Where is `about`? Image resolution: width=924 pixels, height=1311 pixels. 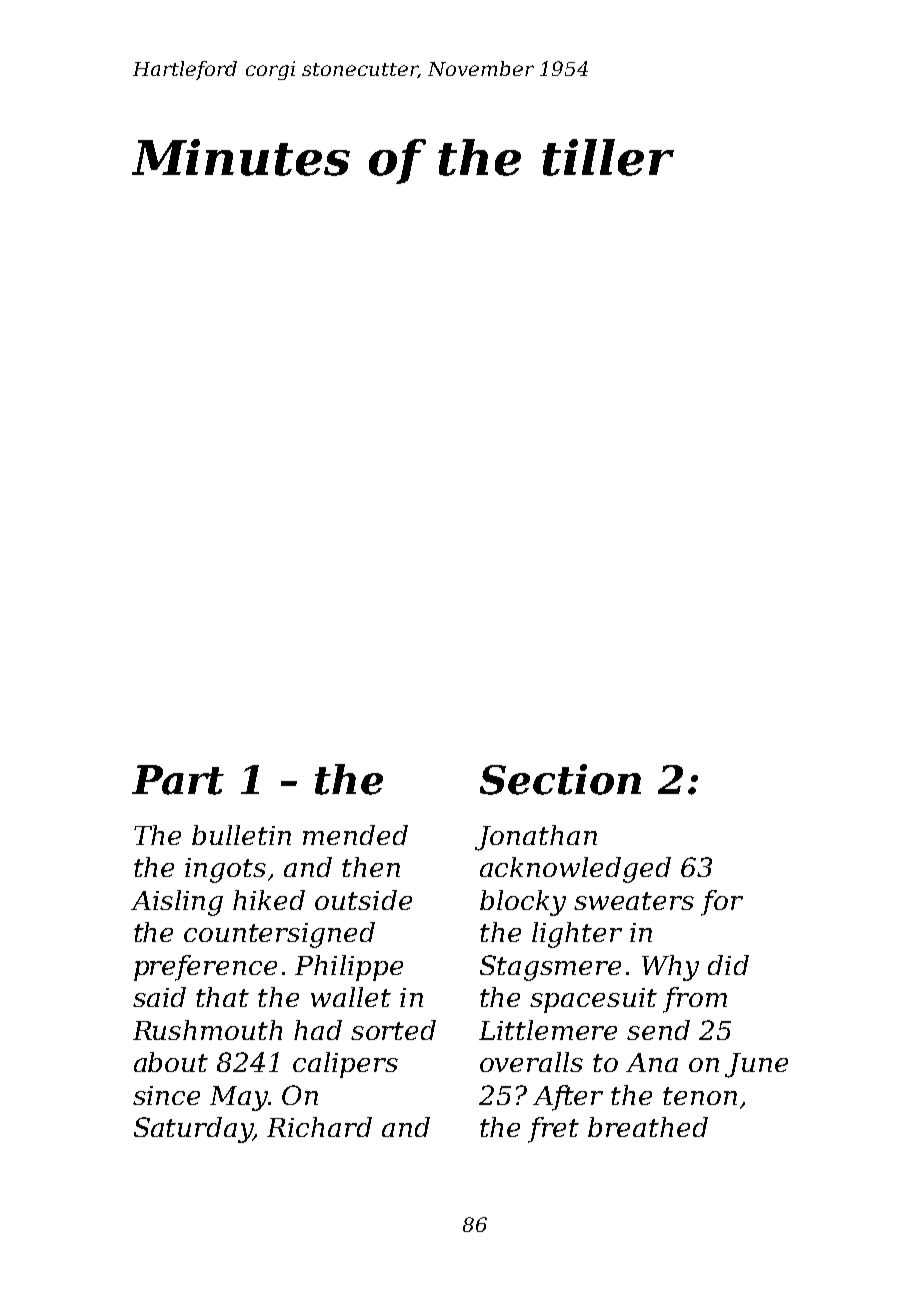
about is located at coordinates (171, 1062).
